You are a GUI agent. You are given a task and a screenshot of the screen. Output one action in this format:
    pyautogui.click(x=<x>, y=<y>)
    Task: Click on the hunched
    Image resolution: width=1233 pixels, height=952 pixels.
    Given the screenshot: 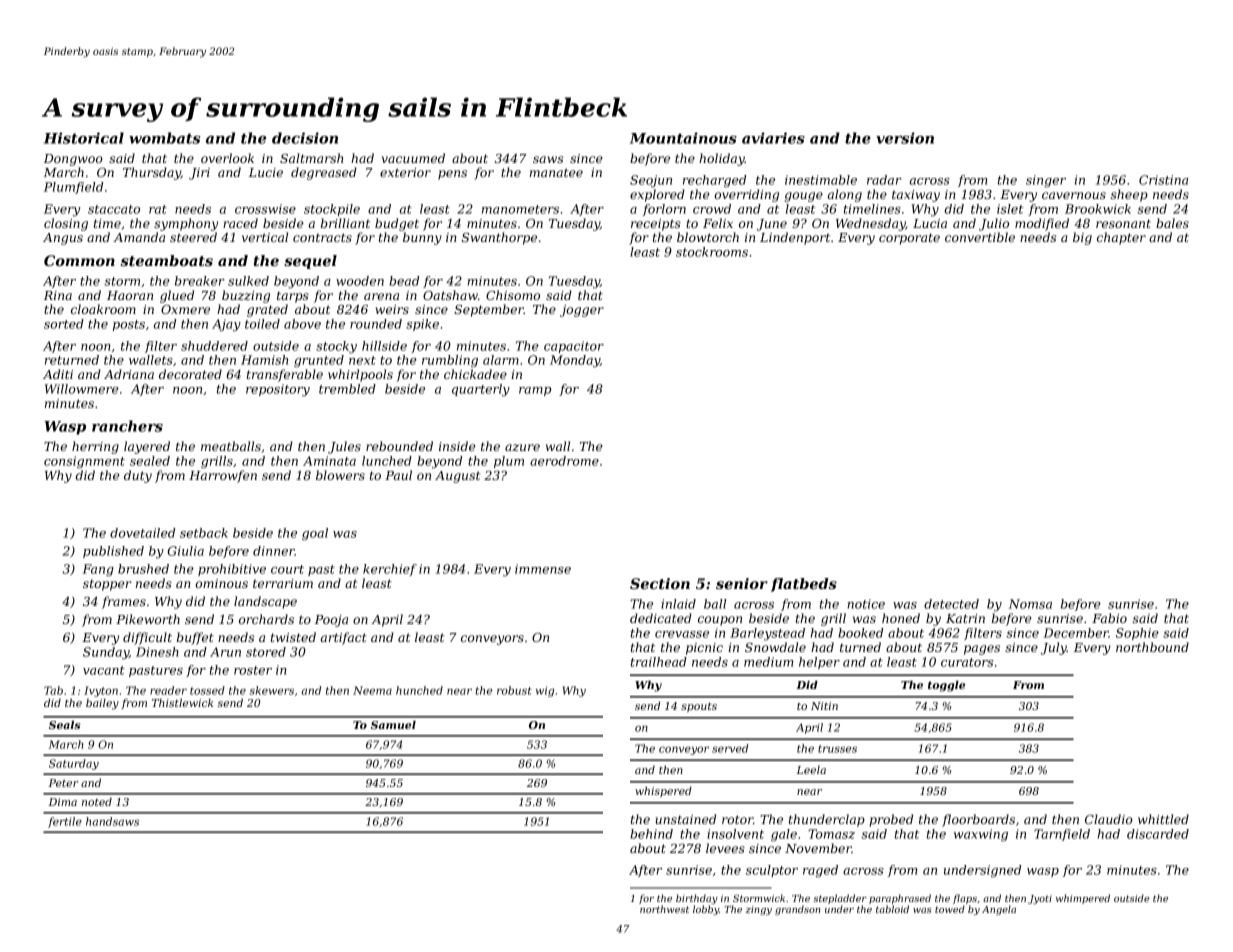 What is the action you would take?
    pyautogui.click(x=419, y=690)
